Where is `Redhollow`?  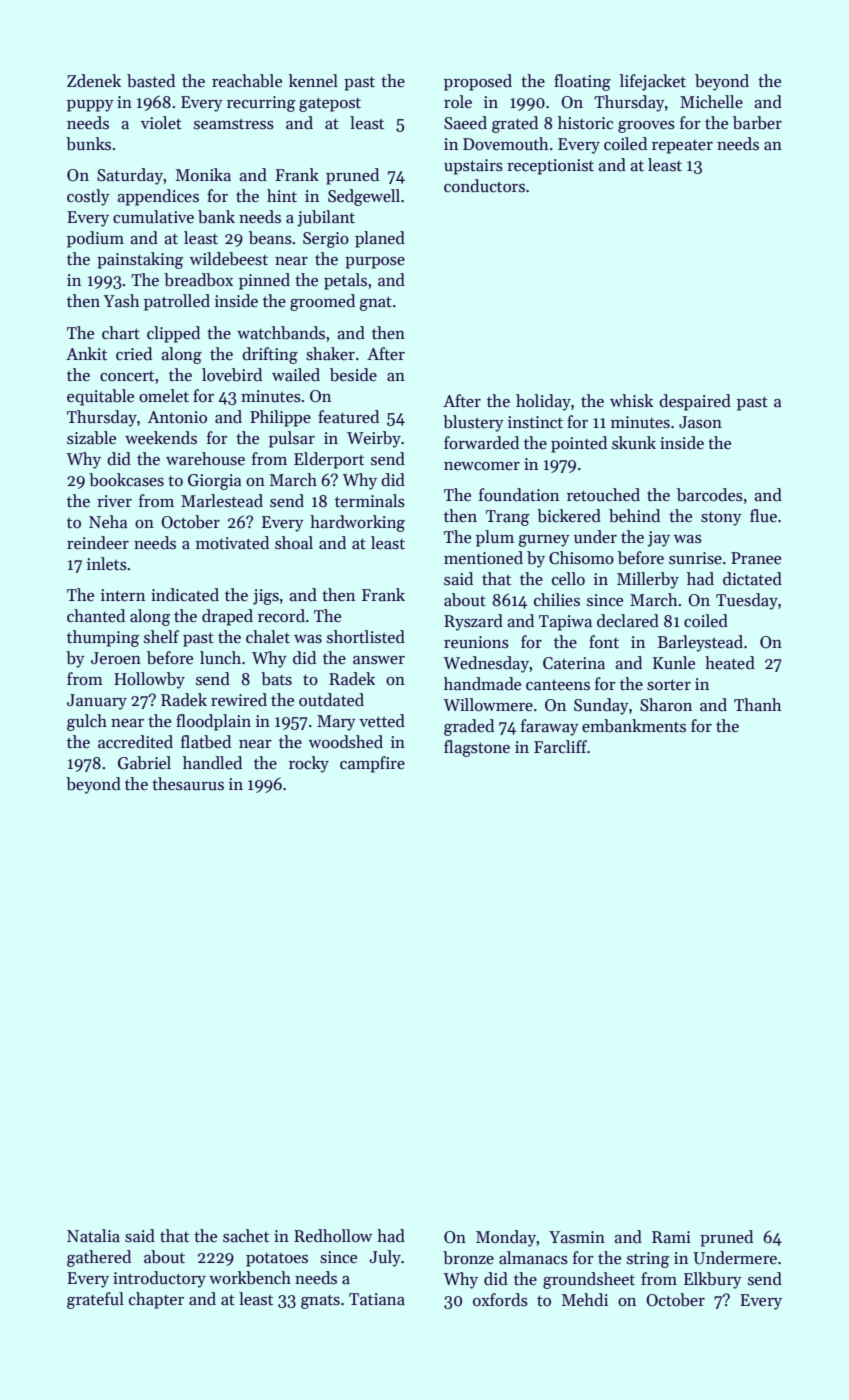
Redhollow is located at coordinates (333, 1236).
